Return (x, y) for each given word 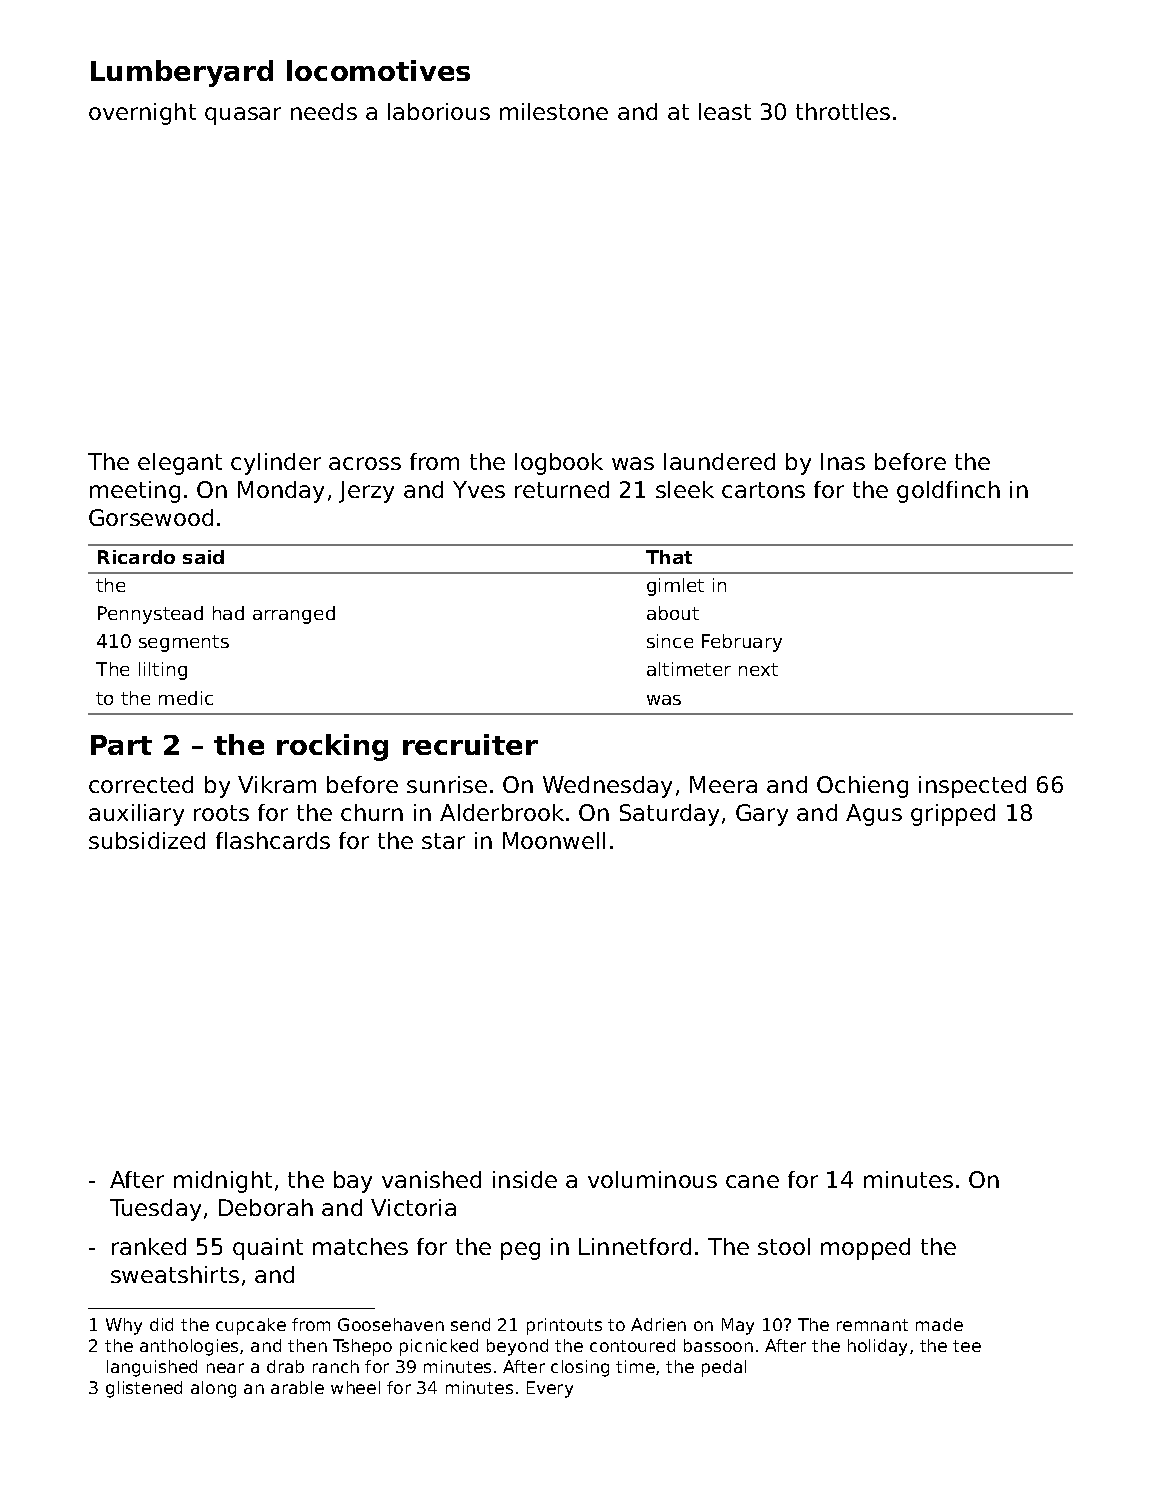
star (443, 841)
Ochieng (862, 787)
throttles (843, 111)
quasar (243, 116)
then (307, 1345)
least (725, 111)
